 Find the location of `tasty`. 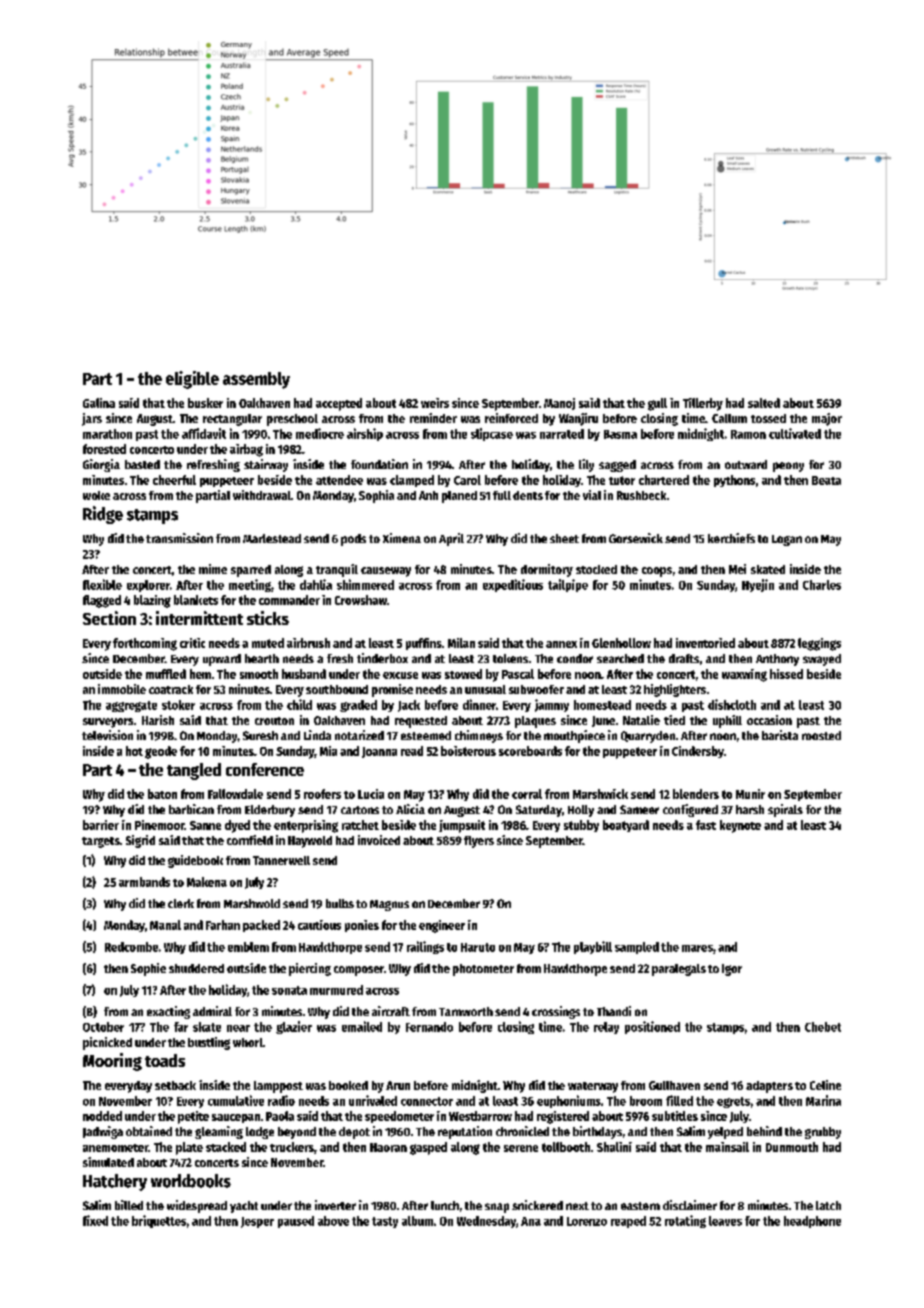

tasty is located at coordinates (385, 1222).
